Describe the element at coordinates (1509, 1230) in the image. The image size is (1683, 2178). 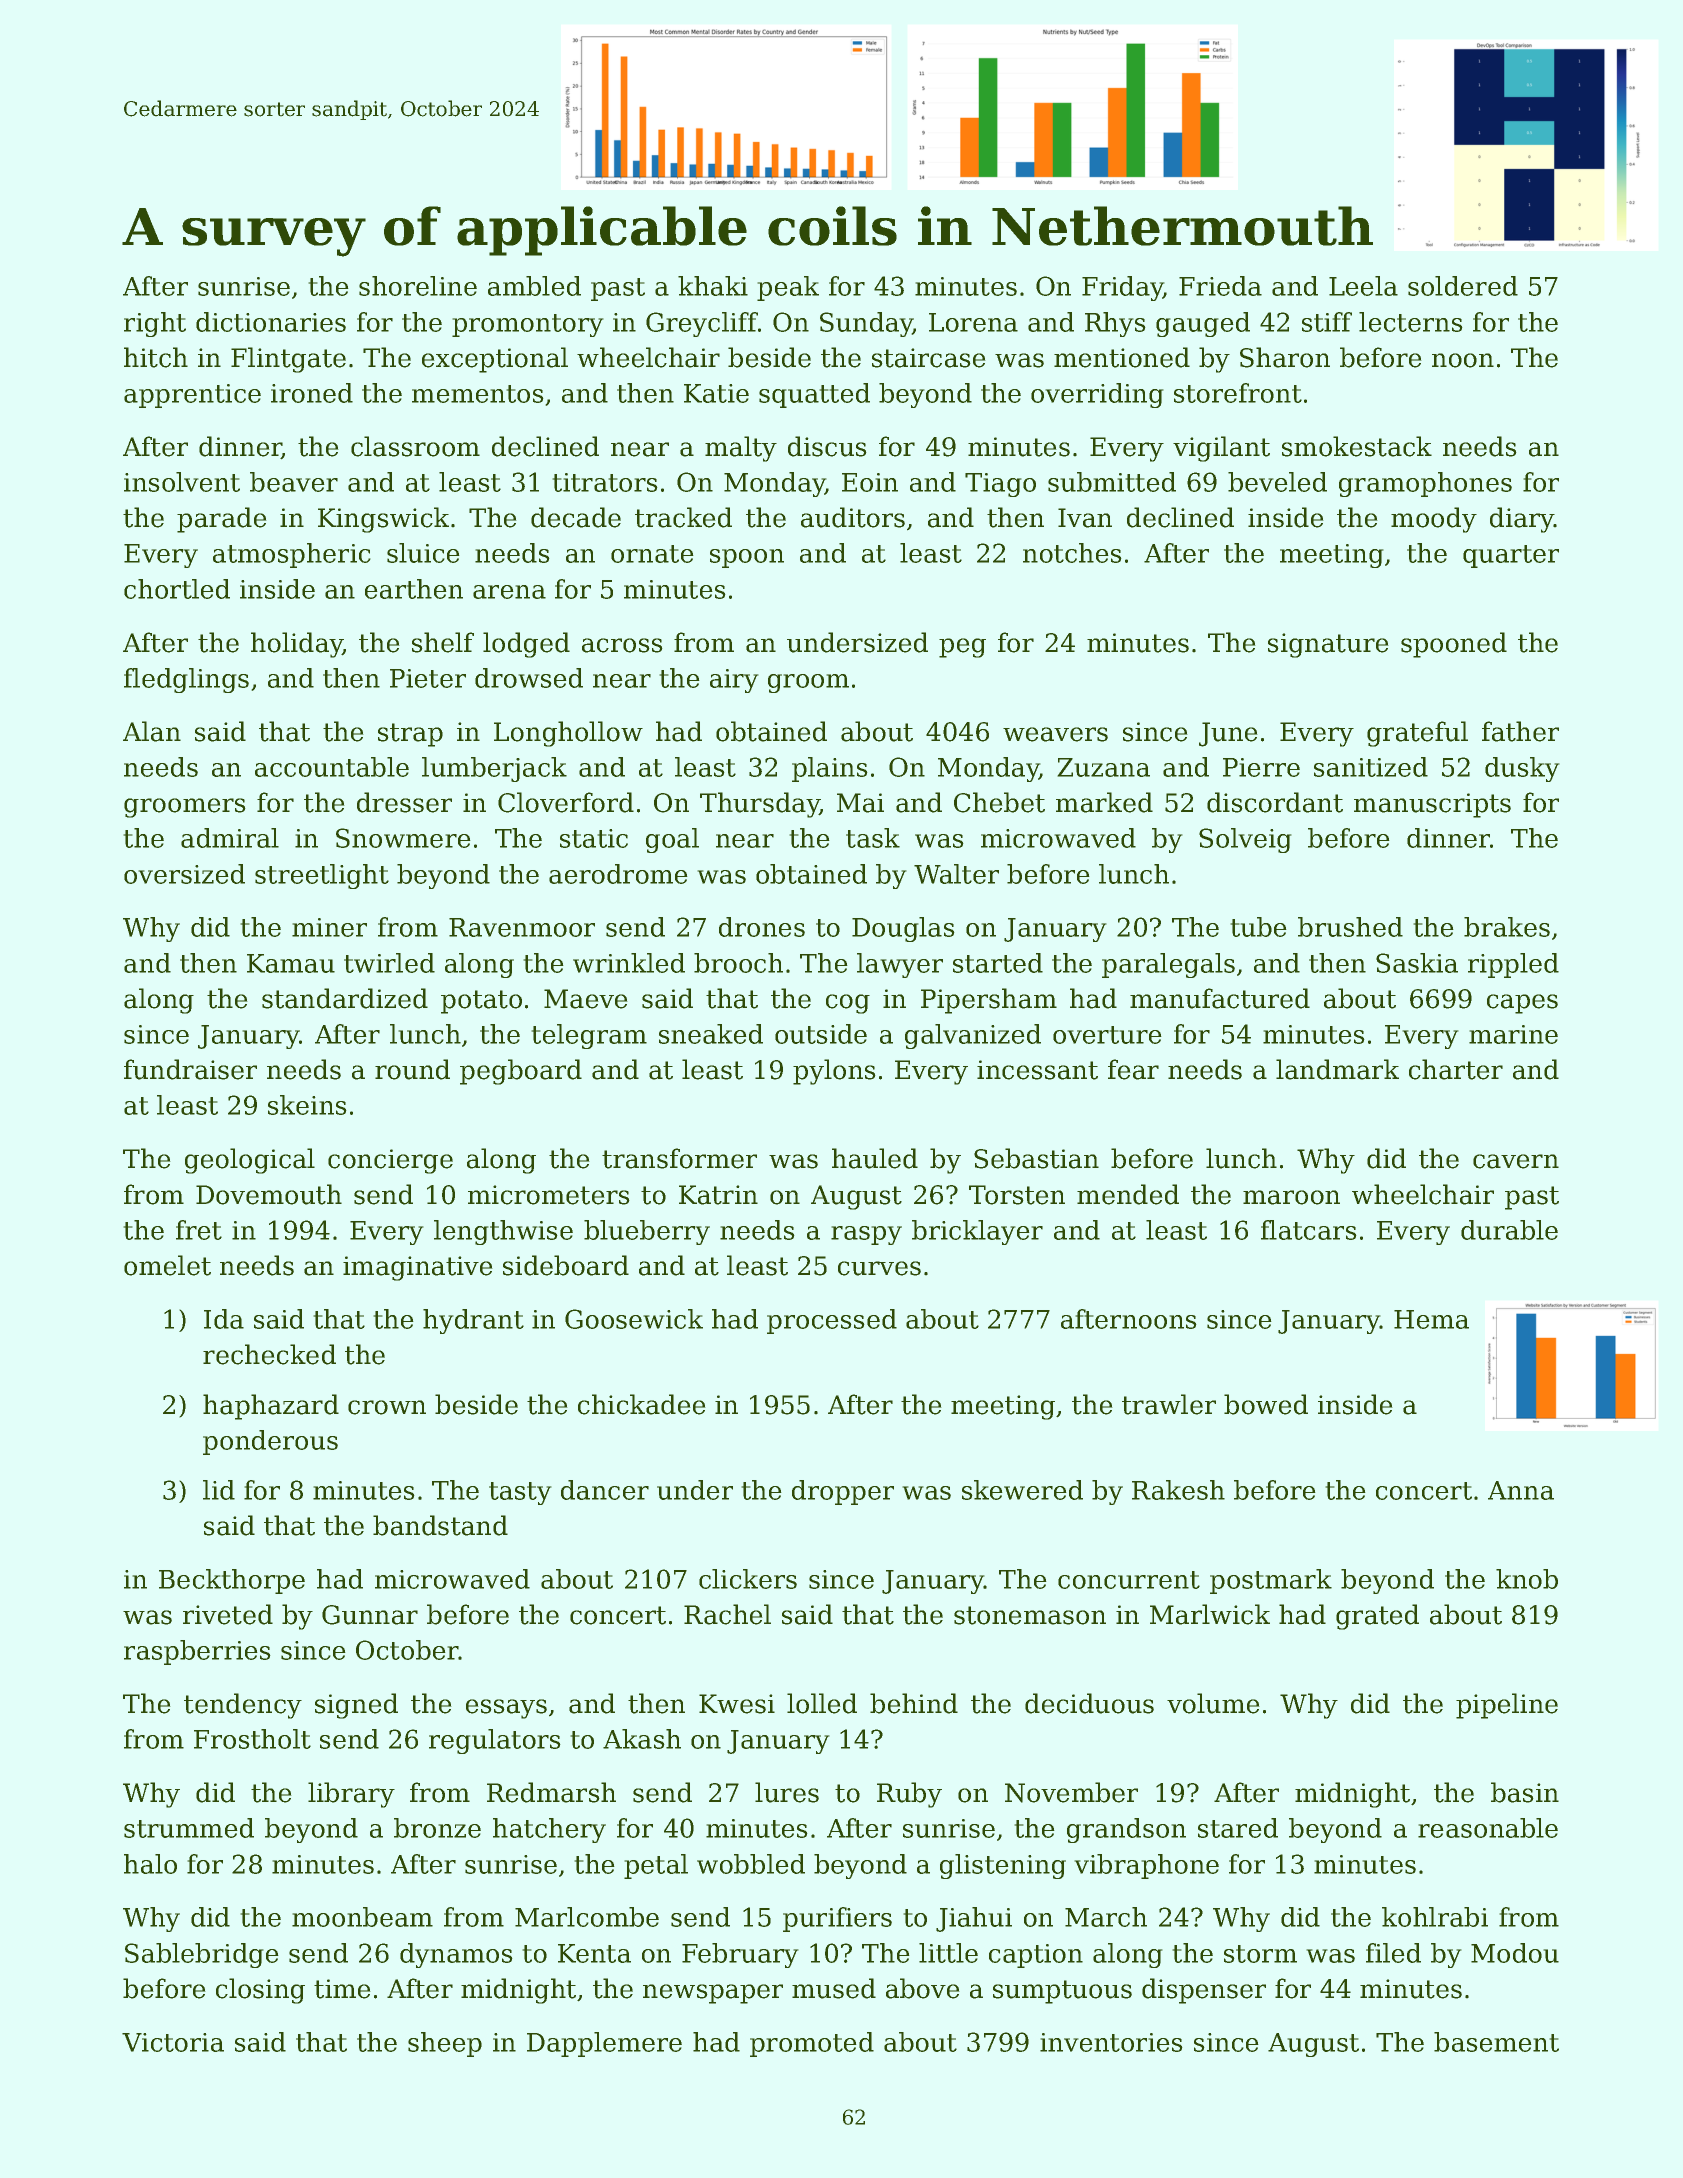
I see `durable` at that location.
